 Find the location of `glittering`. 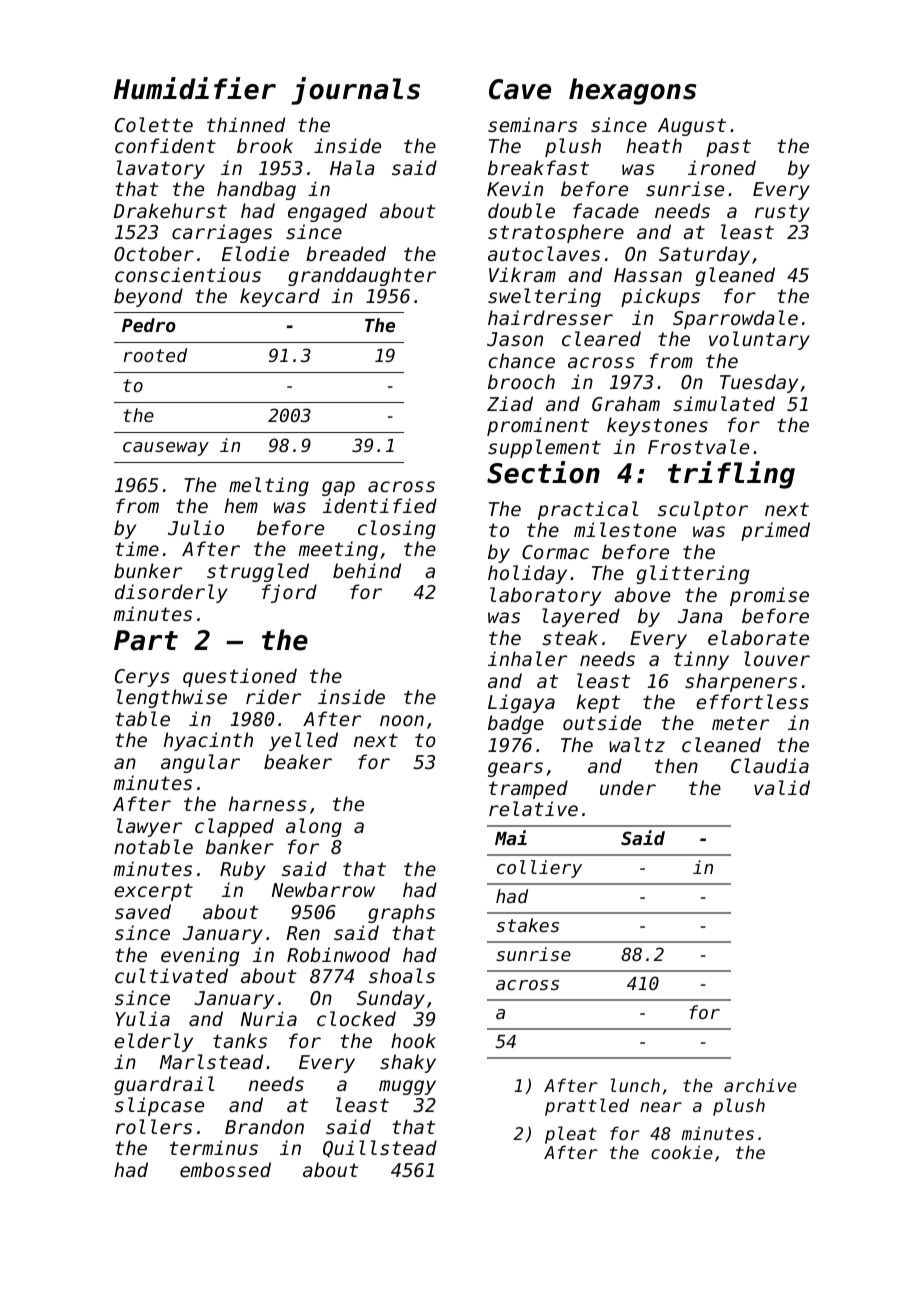

glittering is located at coordinates (692, 574).
